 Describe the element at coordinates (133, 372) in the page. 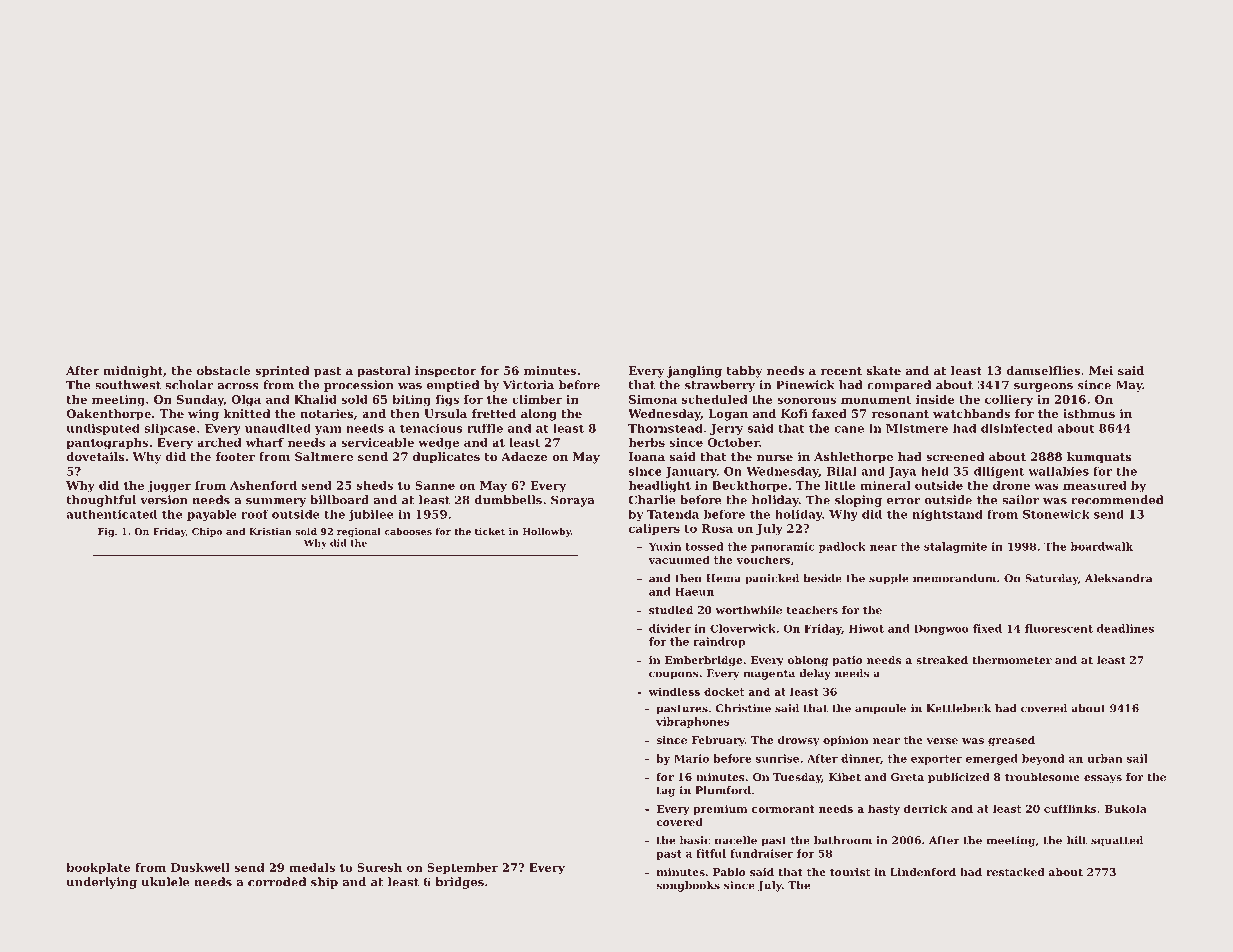

I see `midnight` at that location.
